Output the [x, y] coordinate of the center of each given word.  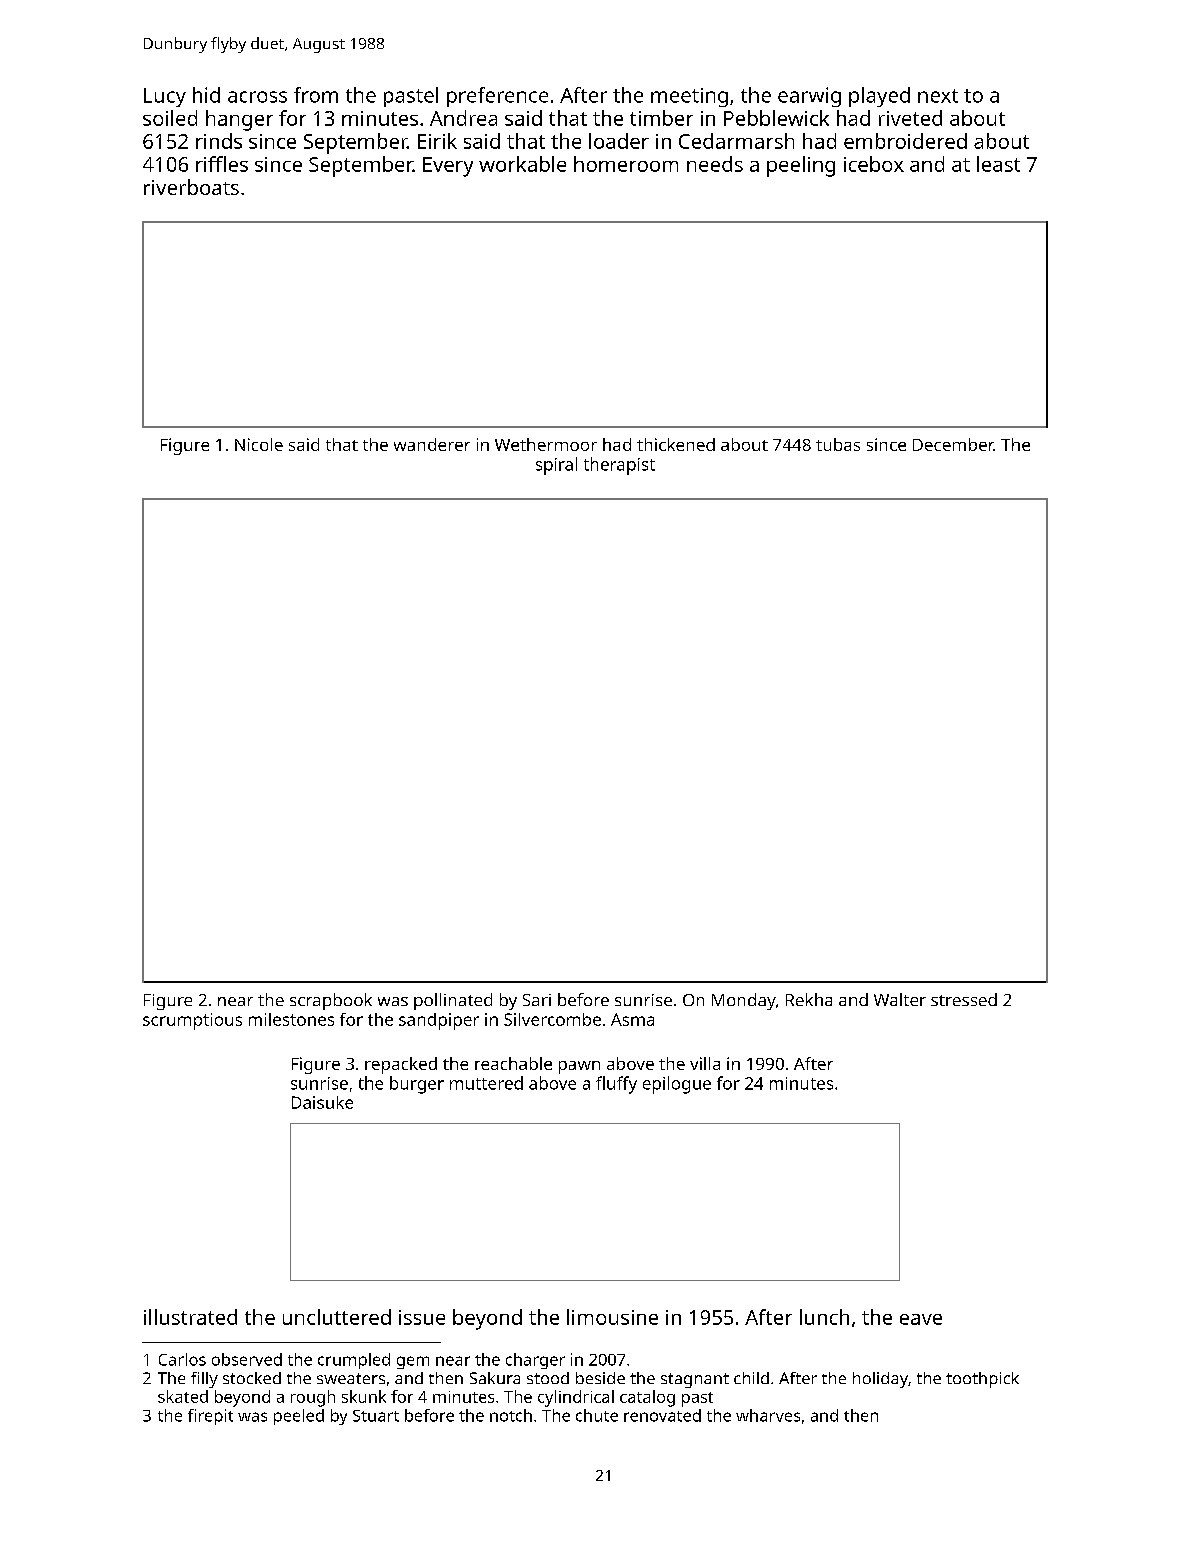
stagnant [695, 1380]
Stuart [376, 1416]
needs [715, 164]
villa [705, 1063]
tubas [838, 444]
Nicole [259, 444]
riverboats [191, 187]
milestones [291, 1019]
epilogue [677, 1085]
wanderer [432, 444]
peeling [801, 166]
